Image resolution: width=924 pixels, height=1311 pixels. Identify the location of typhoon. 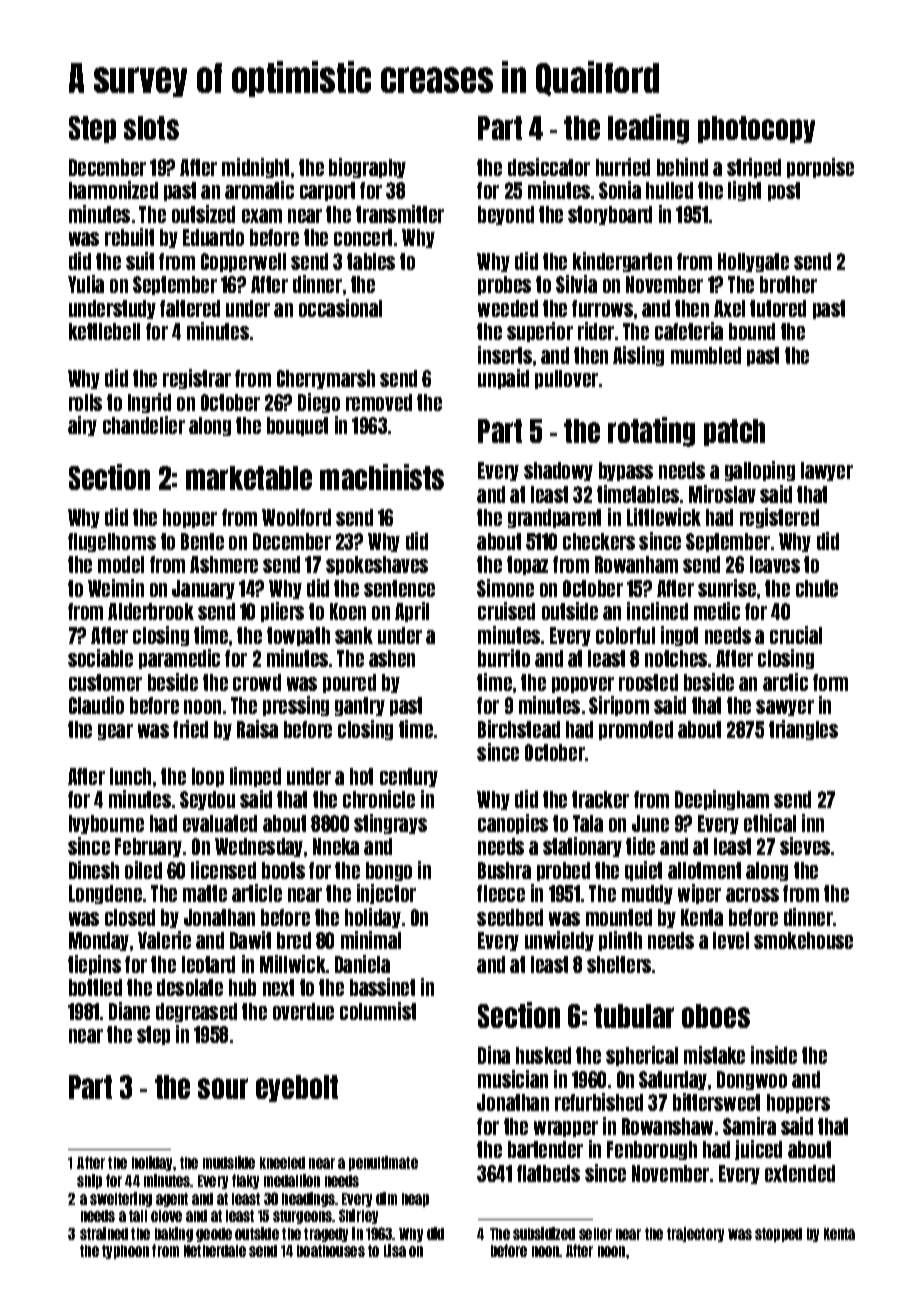
(125, 1252).
